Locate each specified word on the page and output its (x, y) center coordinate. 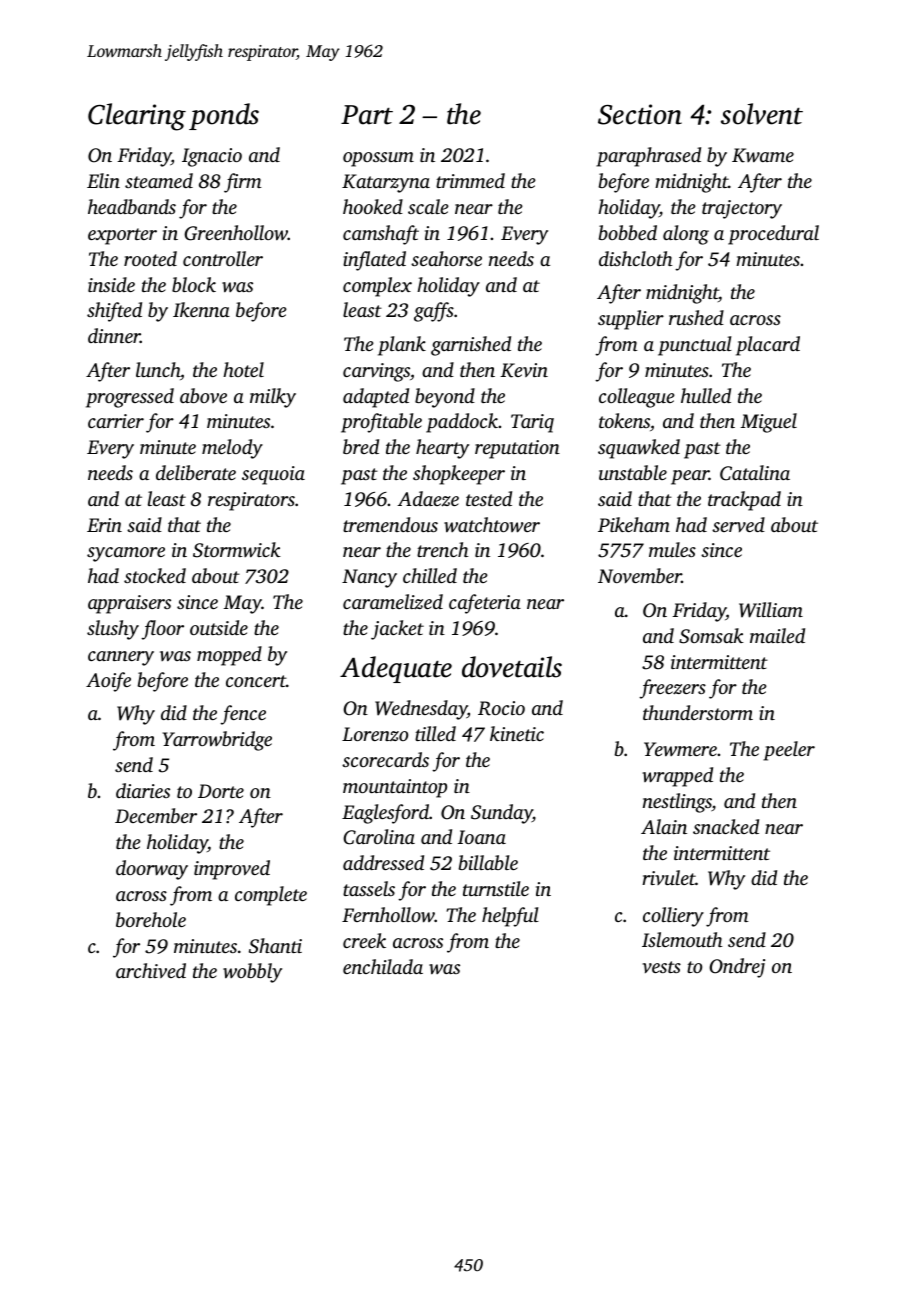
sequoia (273, 475)
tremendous (390, 524)
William (771, 610)
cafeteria (485, 604)
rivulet (669, 877)
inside (111, 284)
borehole (151, 919)
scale (428, 206)
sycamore (126, 554)
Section (640, 114)
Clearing (137, 117)
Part (367, 115)
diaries (143, 790)
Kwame (763, 155)
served (738, 524)
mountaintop (395, 788)
